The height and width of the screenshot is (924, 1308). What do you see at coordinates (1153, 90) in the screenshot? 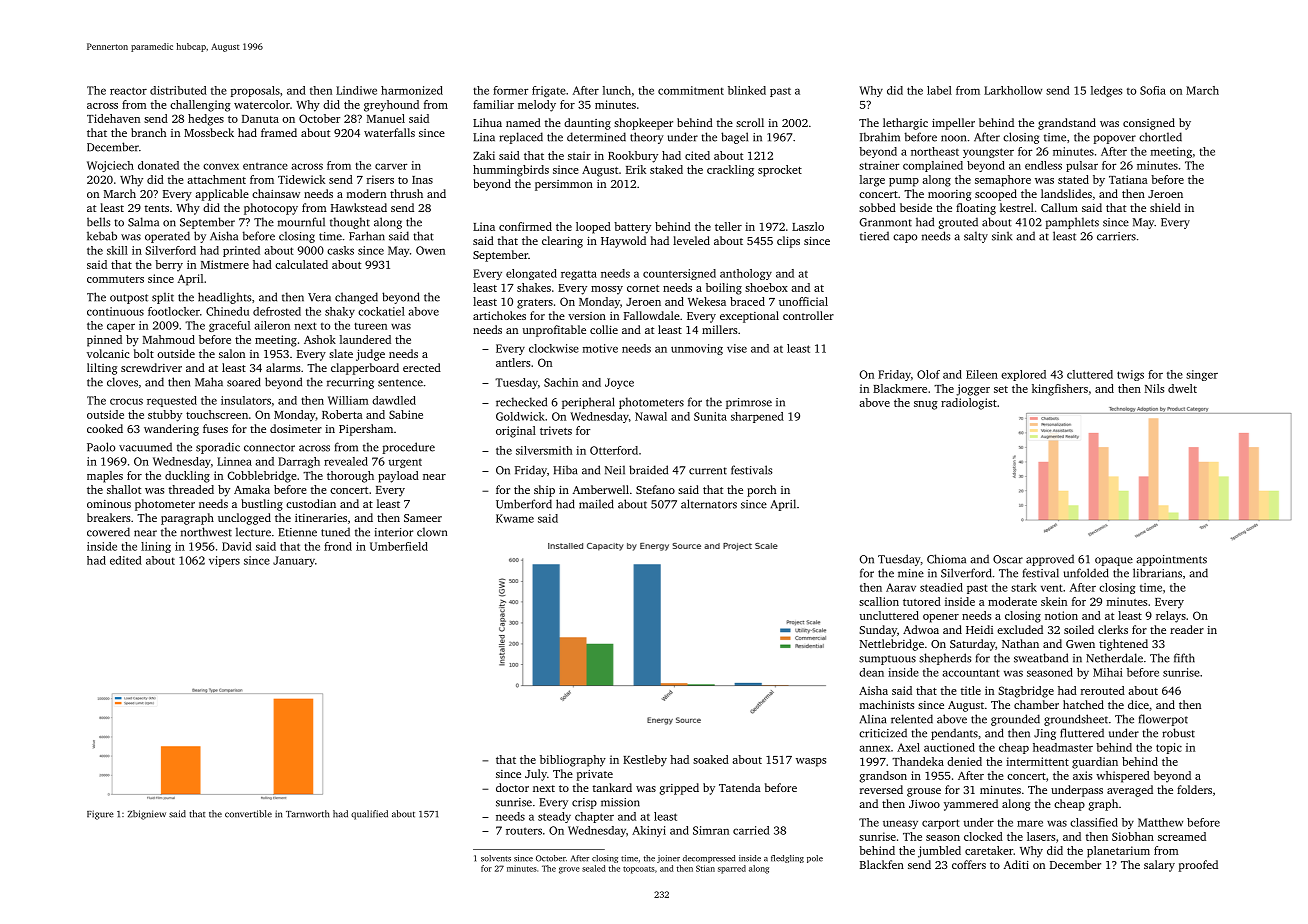
I see `Sofia` at bounding box center [1153, 90].
